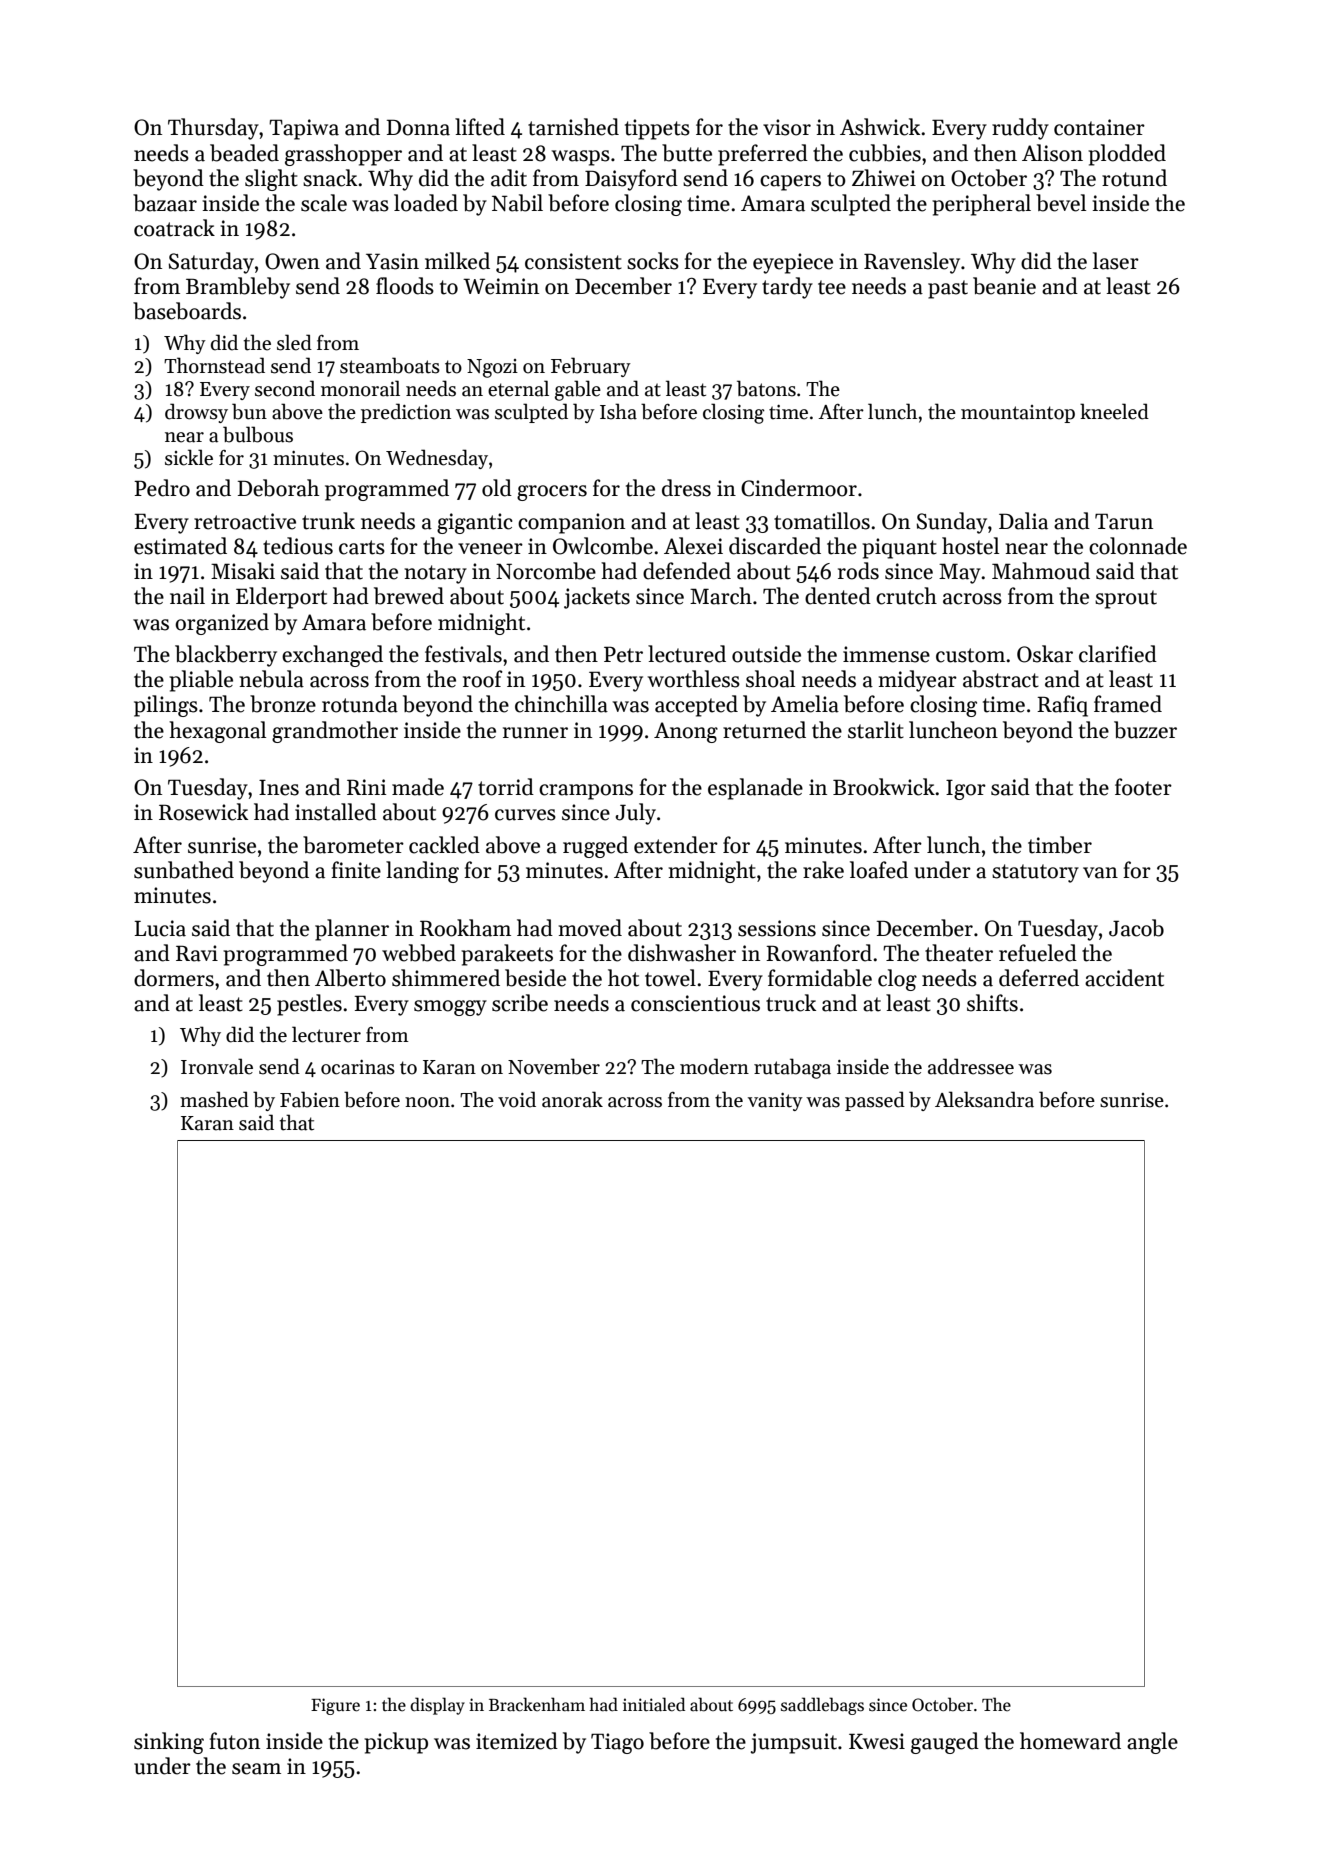 The image size is (1322, 1869). What do you see at coordinates (517, 1741) in the screenshot?
I see `itemized` at bounding box center [517, 1741].
